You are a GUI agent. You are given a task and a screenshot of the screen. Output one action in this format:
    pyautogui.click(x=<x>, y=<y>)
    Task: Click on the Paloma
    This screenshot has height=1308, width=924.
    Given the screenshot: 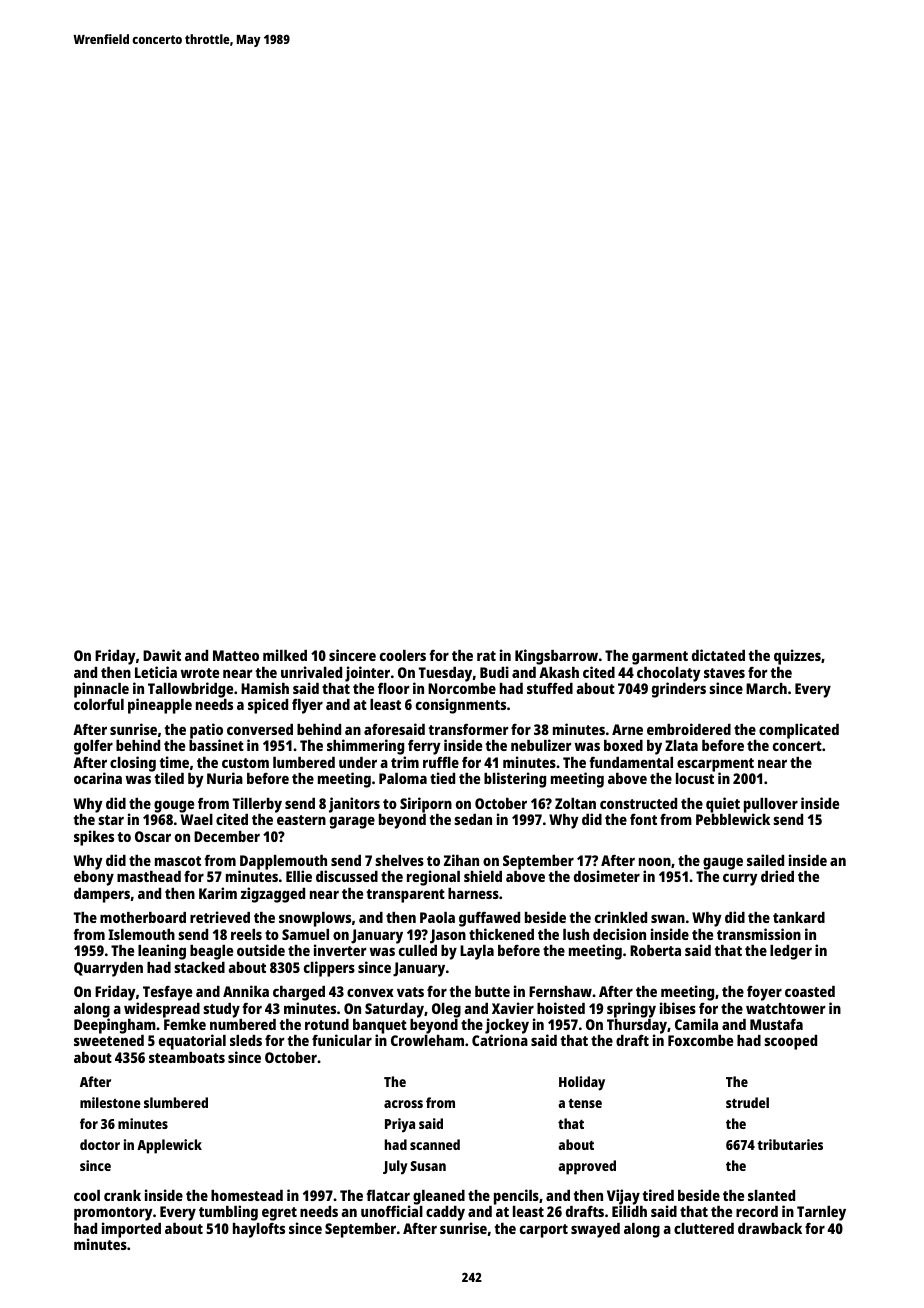 What is the action you would take?
    pyautogui.click(x=403, y=778)
